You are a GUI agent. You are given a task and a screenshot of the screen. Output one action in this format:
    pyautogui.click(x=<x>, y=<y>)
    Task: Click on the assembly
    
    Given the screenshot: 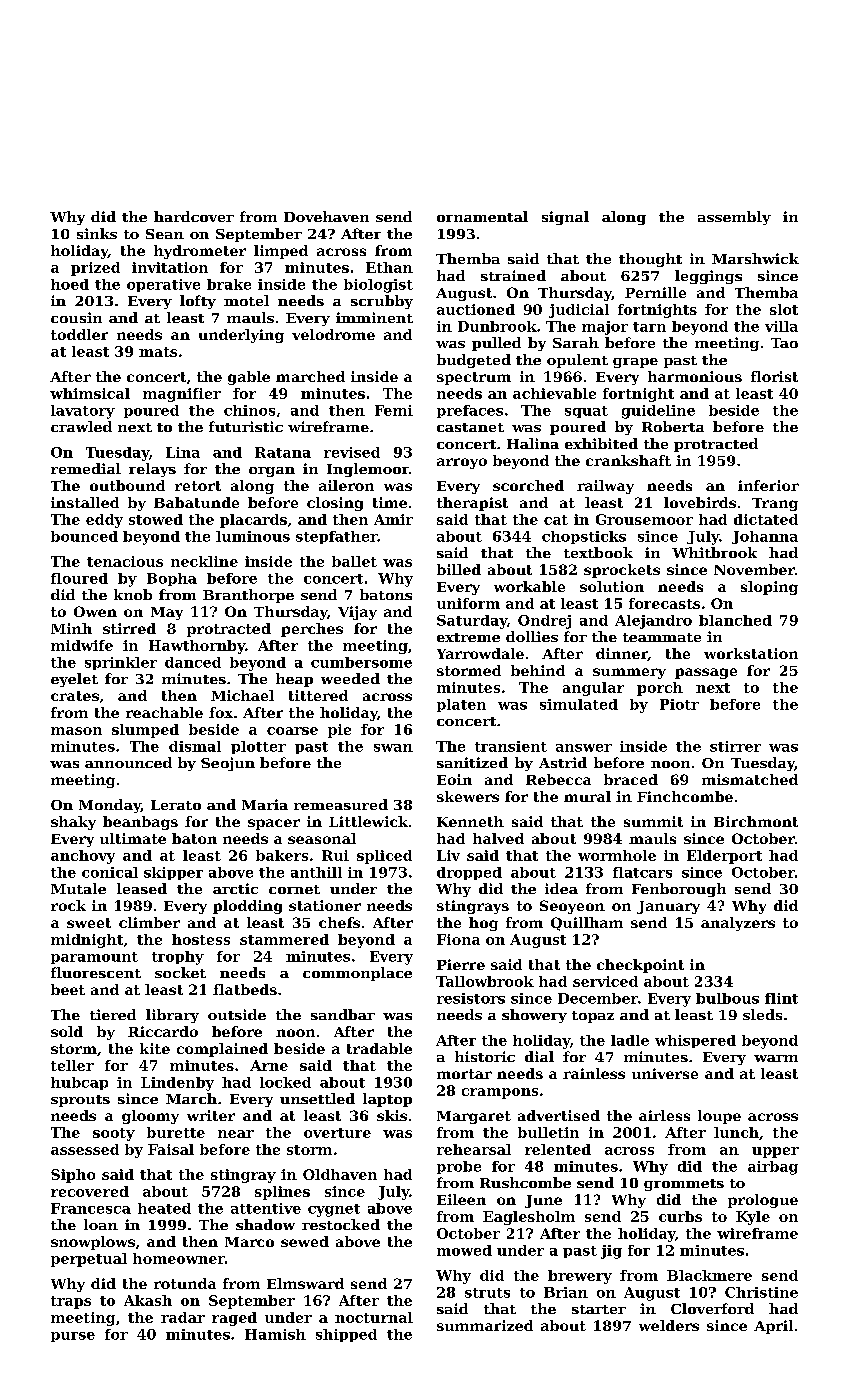 What is the action you would take?
    pyautogui.click(x=734, y=218)
